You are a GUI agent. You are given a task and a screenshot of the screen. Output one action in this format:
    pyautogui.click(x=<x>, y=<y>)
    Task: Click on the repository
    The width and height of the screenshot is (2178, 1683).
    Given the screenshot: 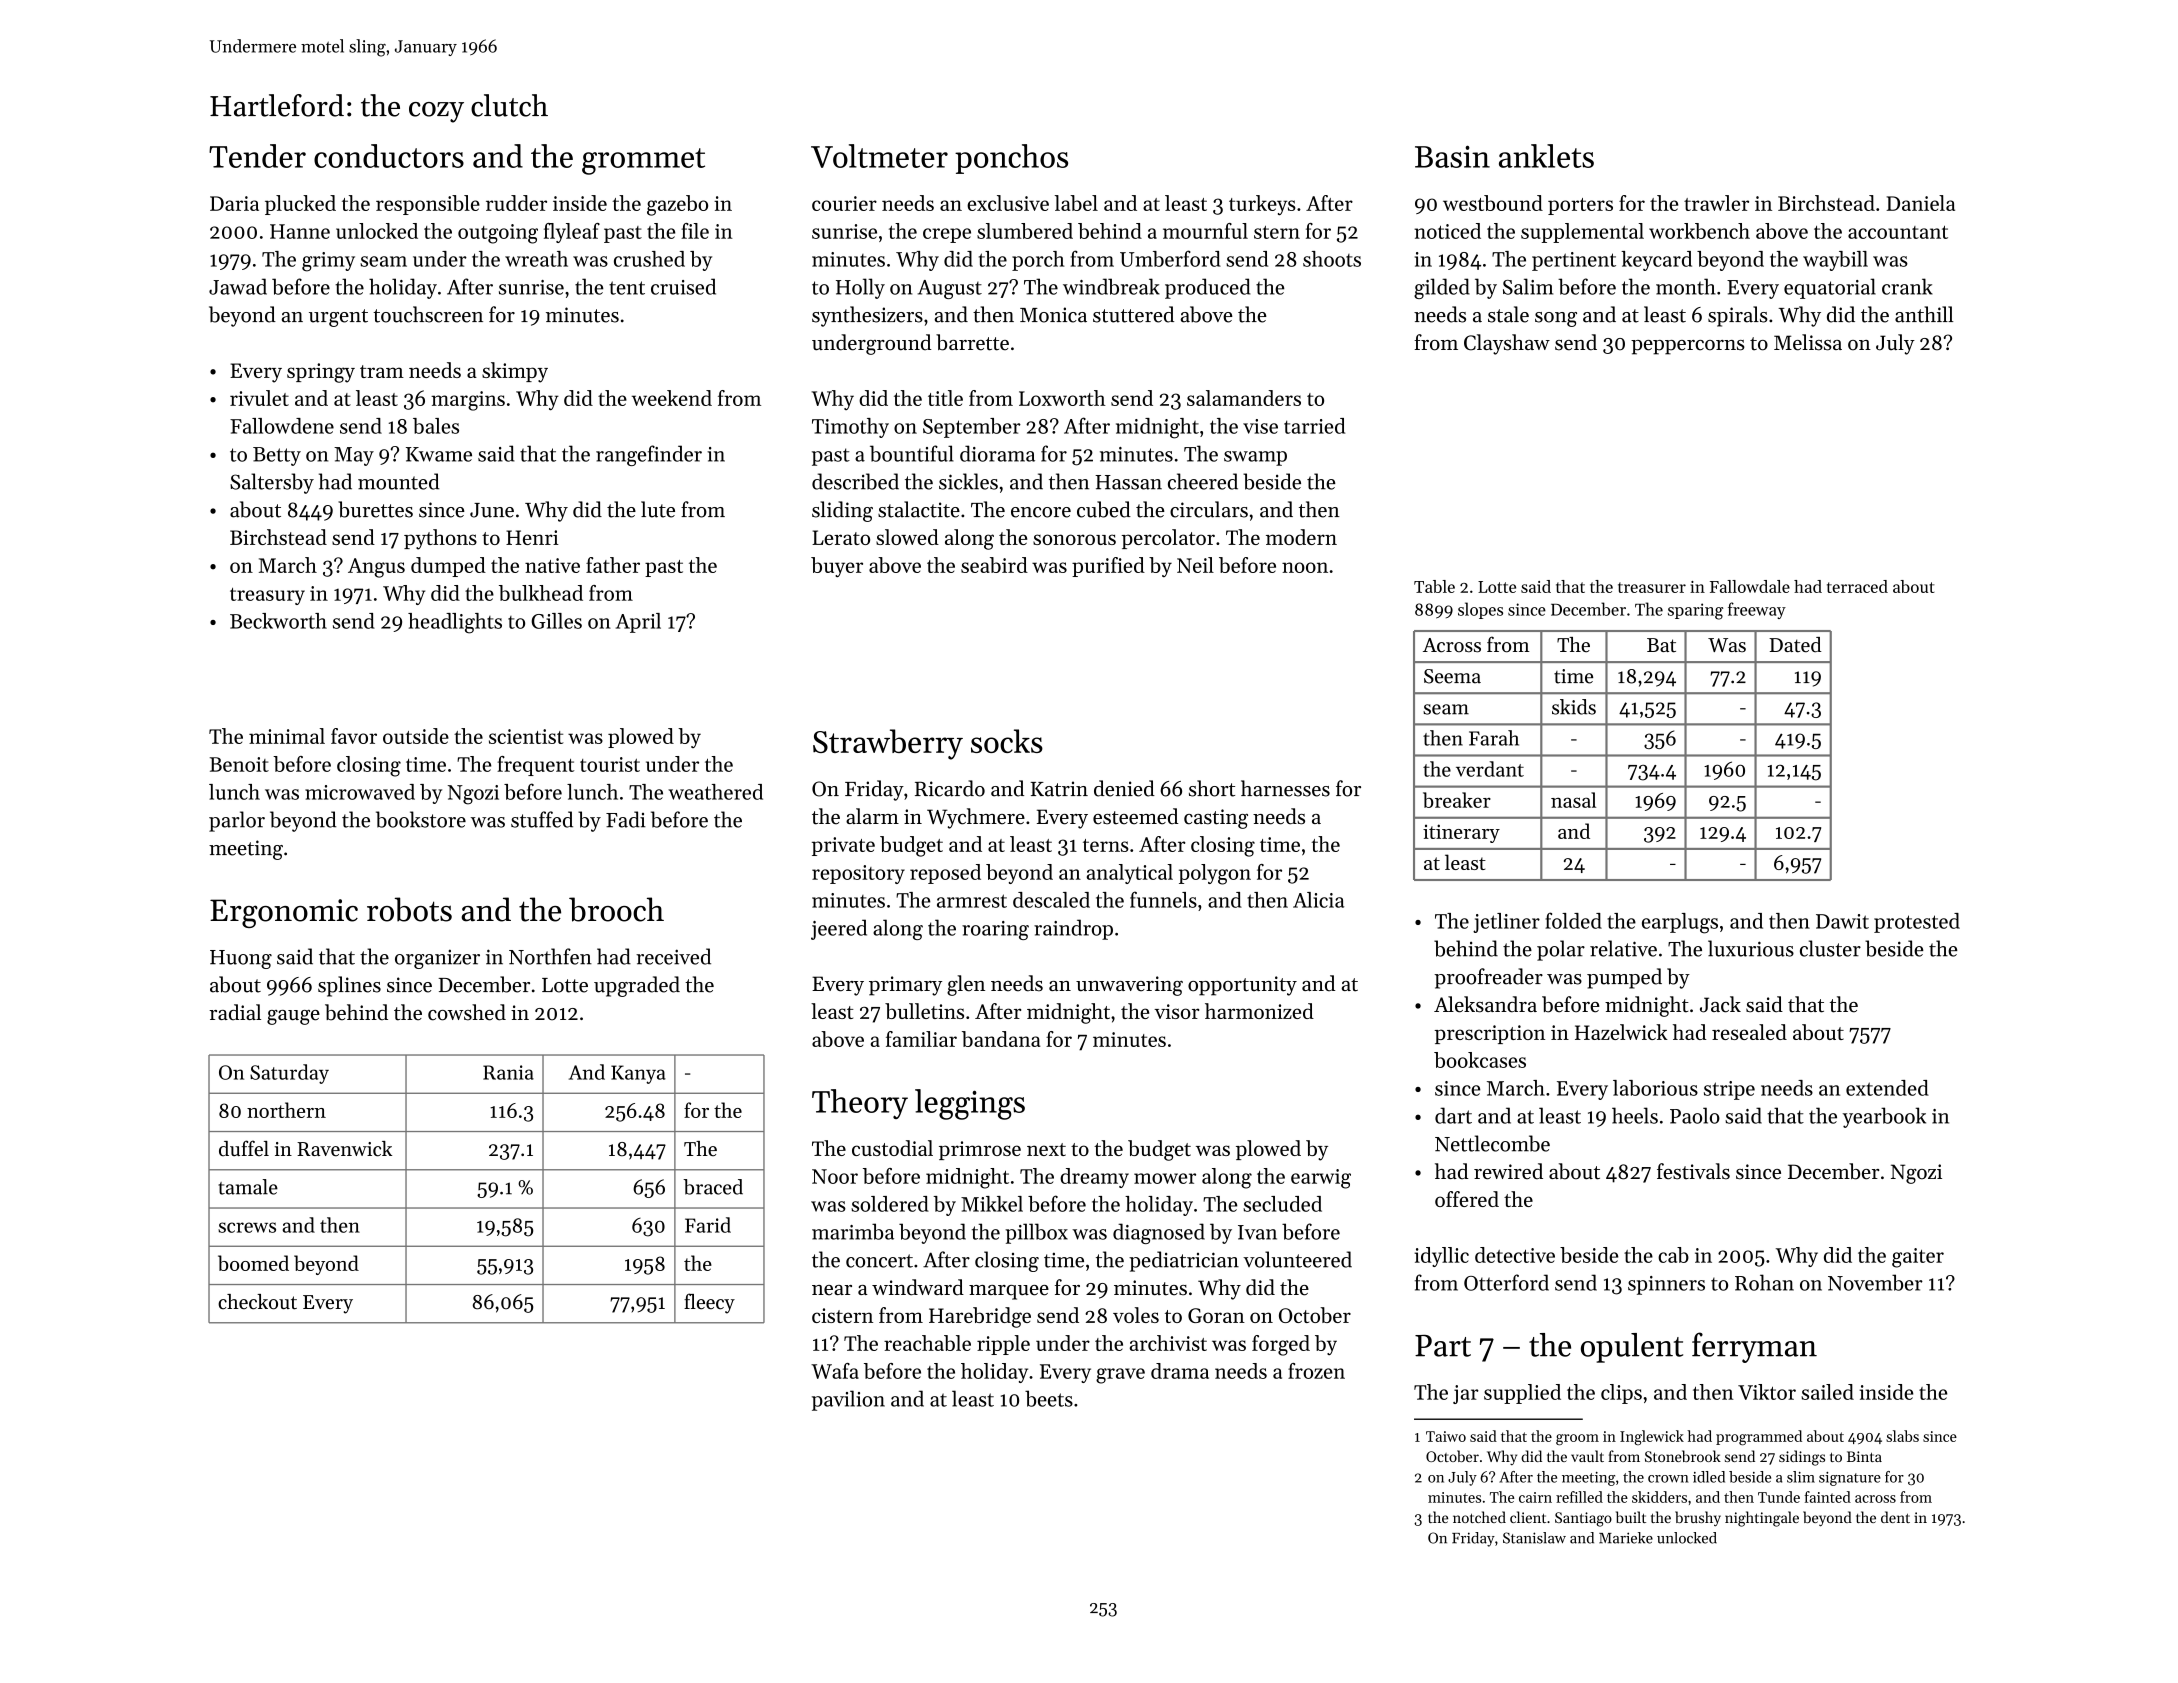 What is the action you would take?
    pyautogui.click(x=858, y=874)
